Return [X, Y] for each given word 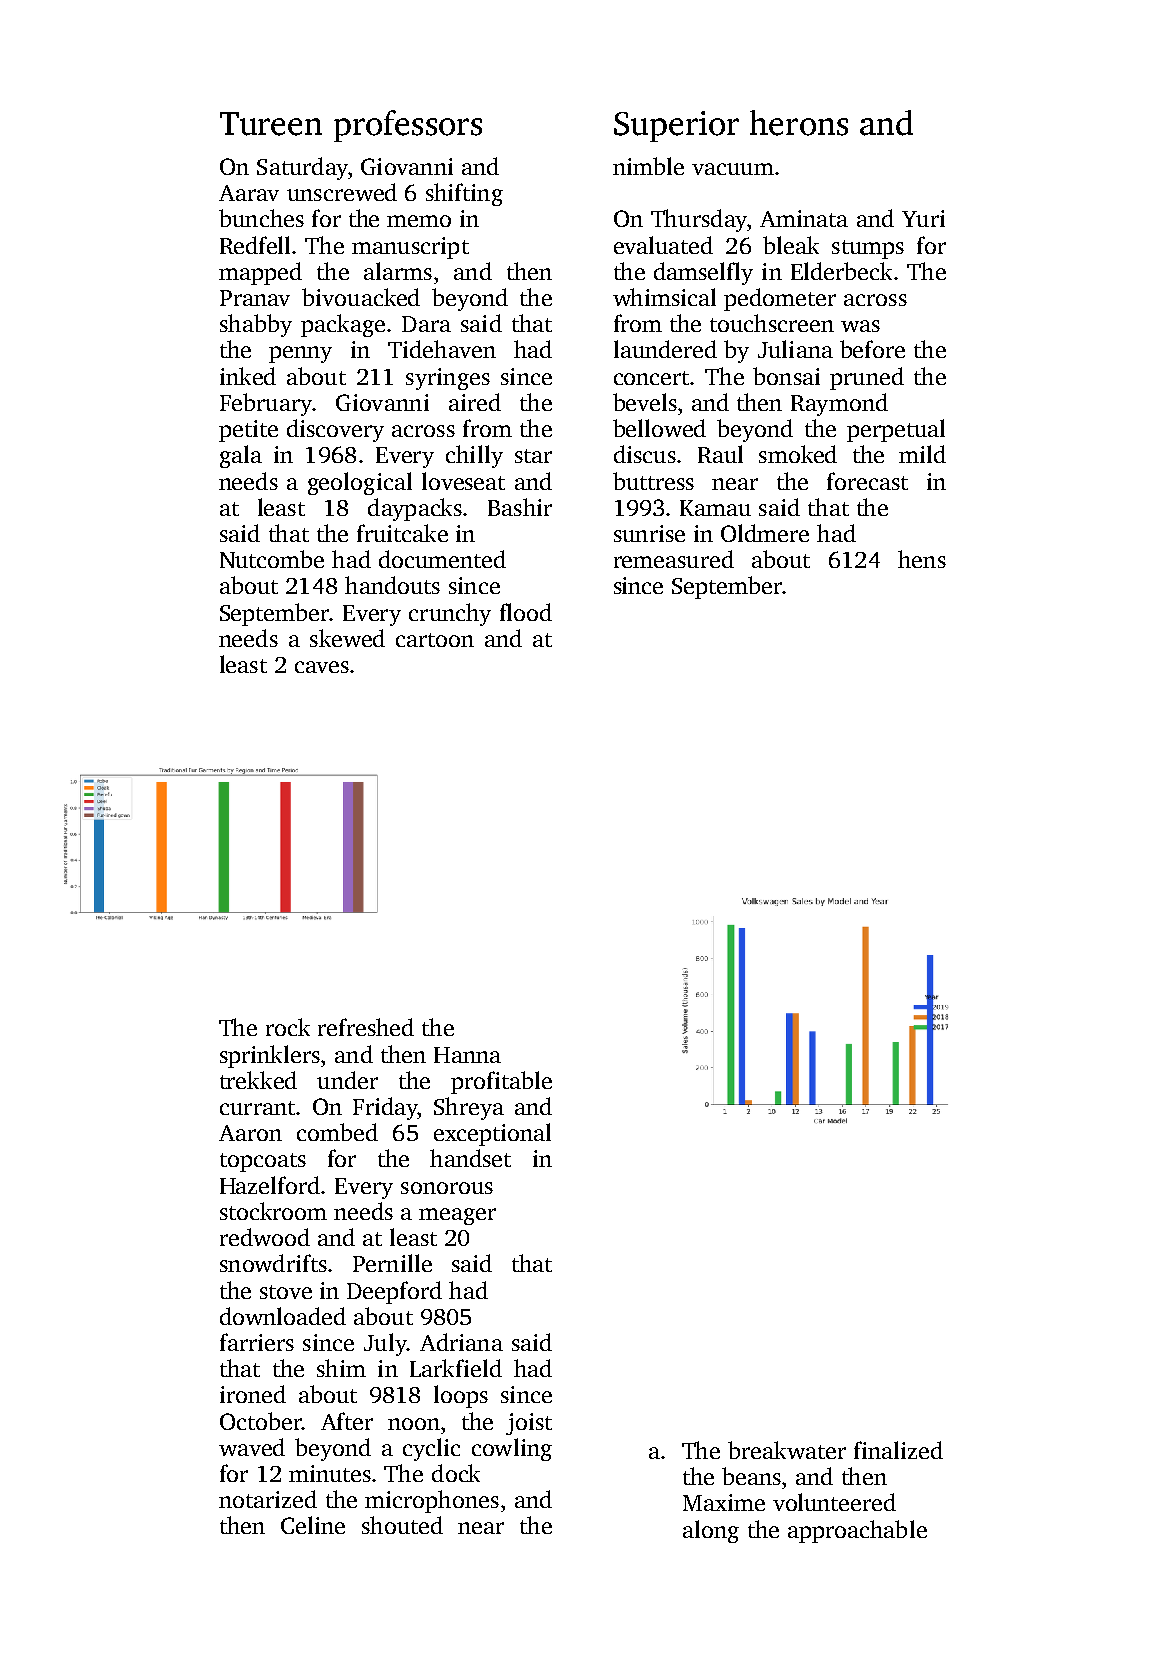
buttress [653, 481]
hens [922, 559]
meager [457, 1216]
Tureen [271, 124]
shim [341, 1368]
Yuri [923, 218]
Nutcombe [272, 559]
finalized [898, 1450]
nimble [648, 166]
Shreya [469, 1108]
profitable [501, 1082]
